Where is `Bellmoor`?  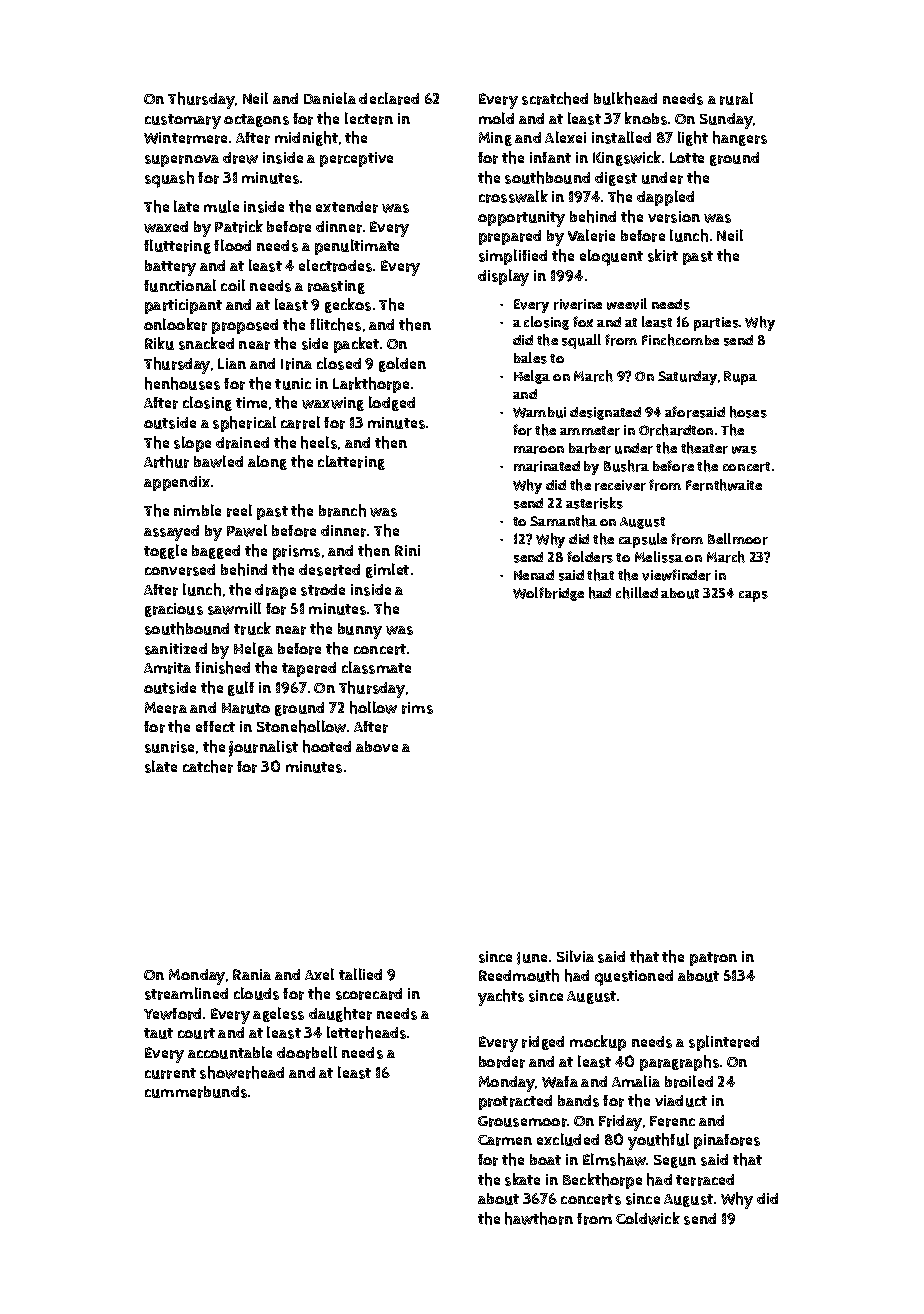 Bellmoor is located at coordinates (738, 539).
